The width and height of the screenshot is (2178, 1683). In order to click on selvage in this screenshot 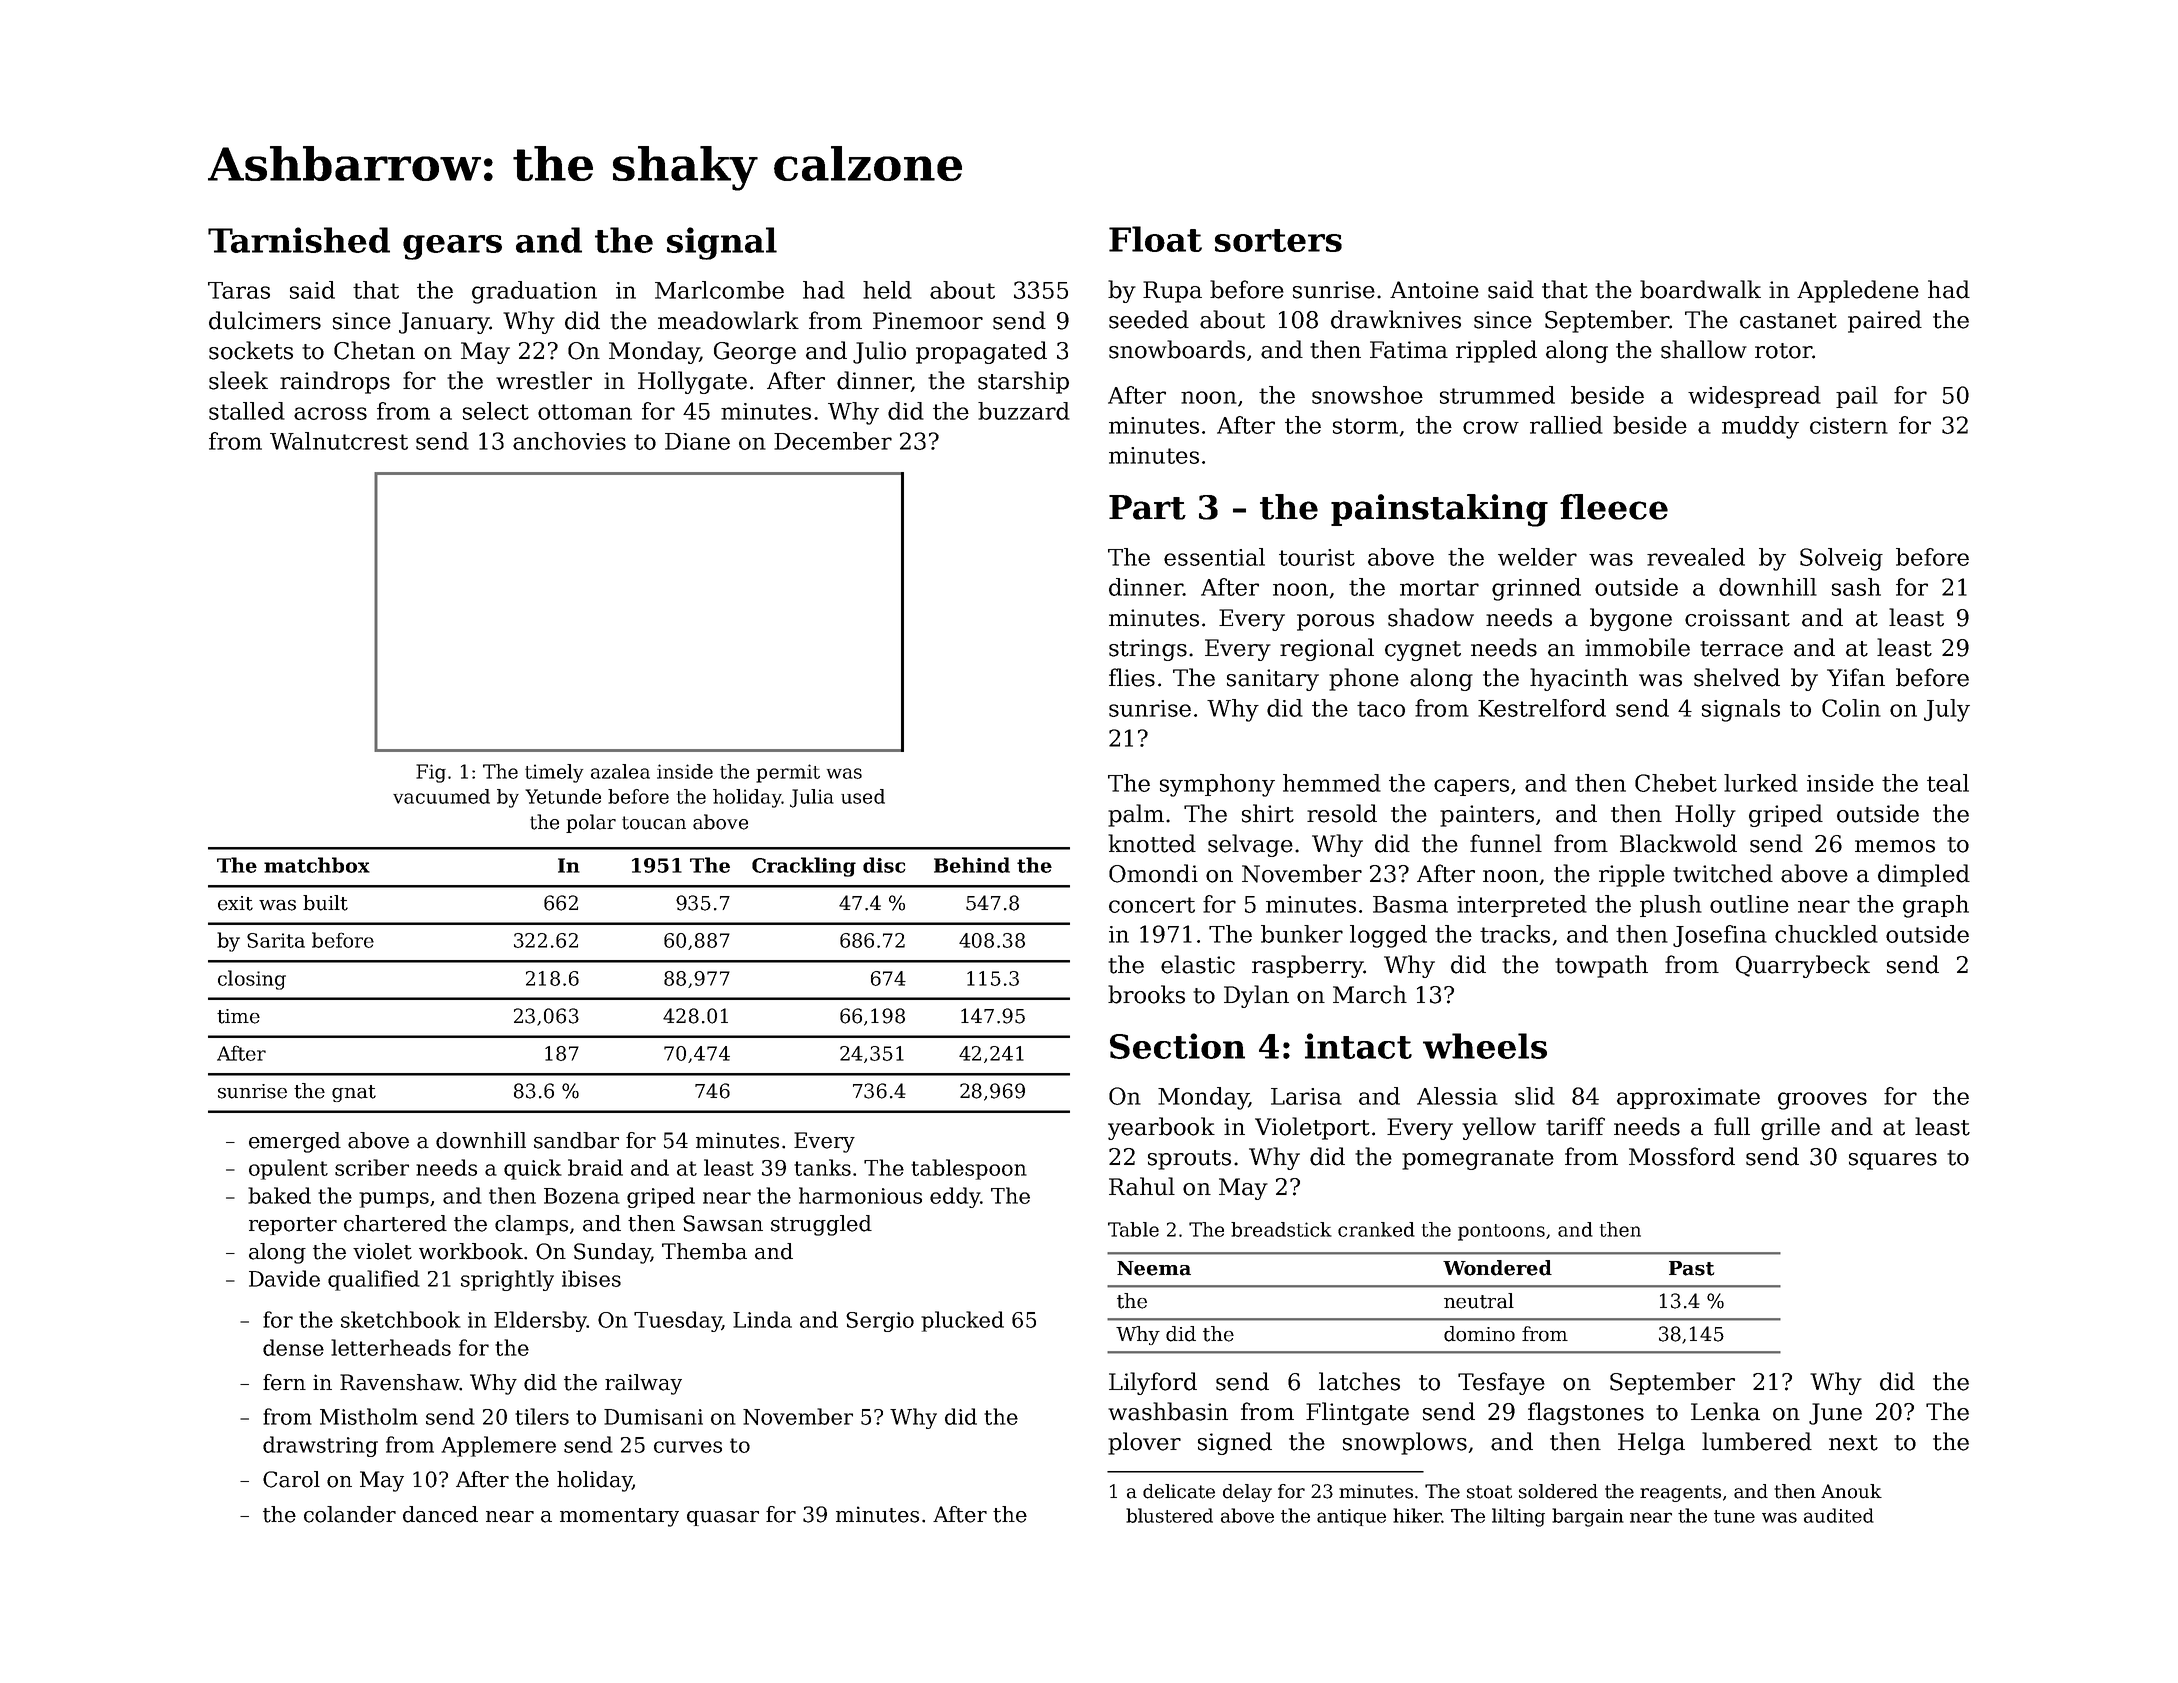, I will do `click(1250, 845)`.
